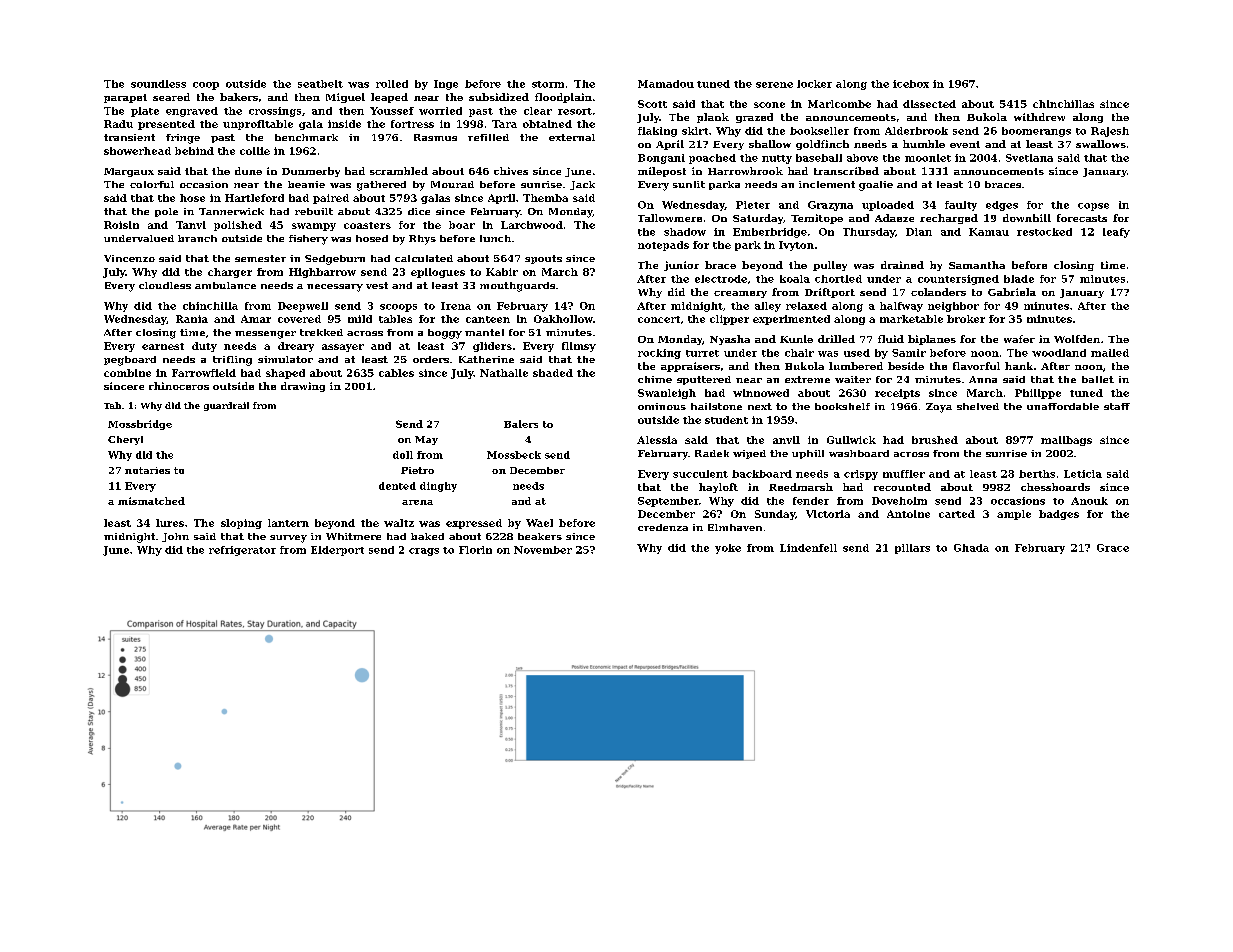 This page has width=1233, height=952. Describe the element at coordinates (204, 347) in the page. I see `duty` at that location.
